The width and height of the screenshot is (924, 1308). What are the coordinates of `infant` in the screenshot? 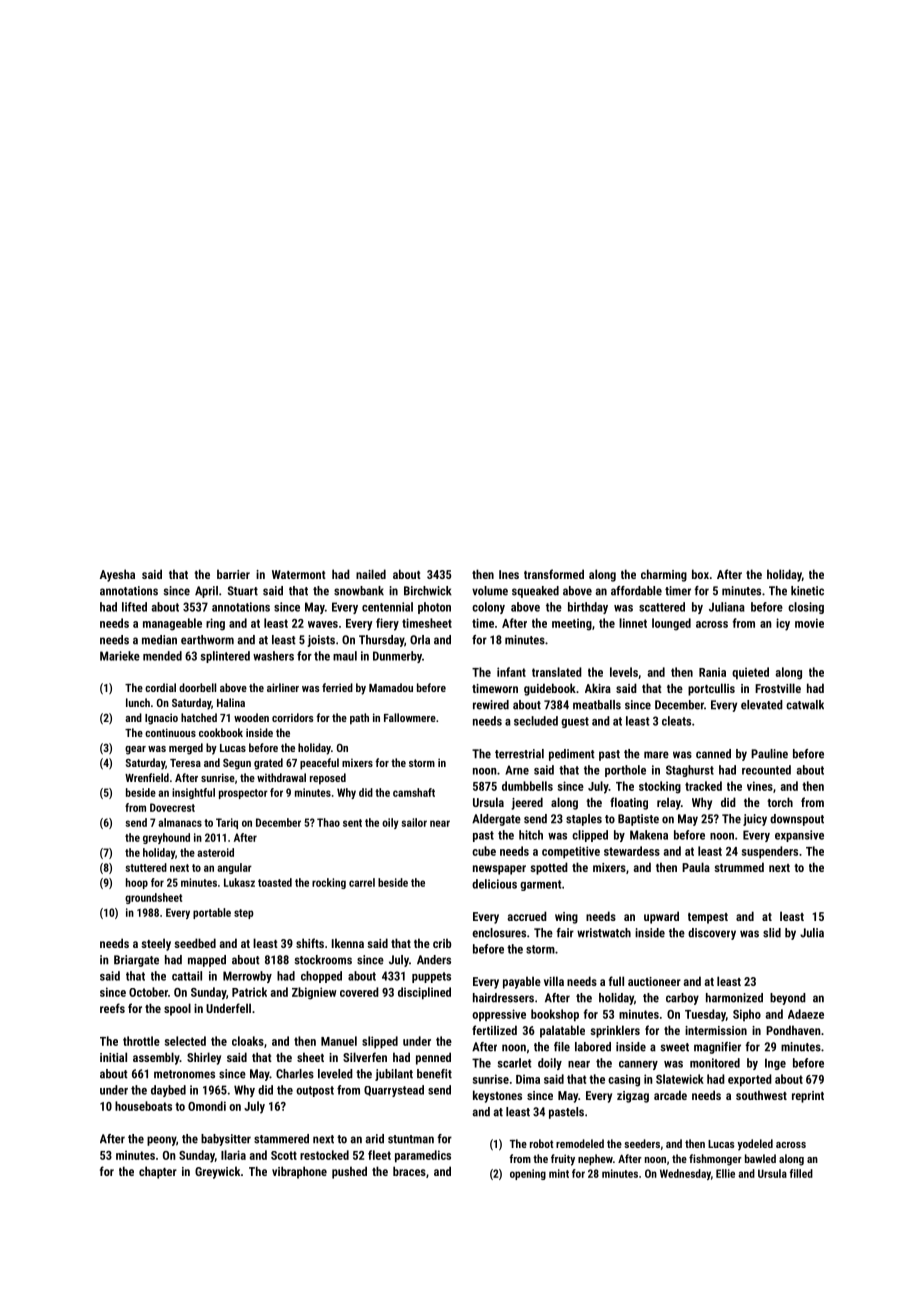 It's located at (511, 672).
